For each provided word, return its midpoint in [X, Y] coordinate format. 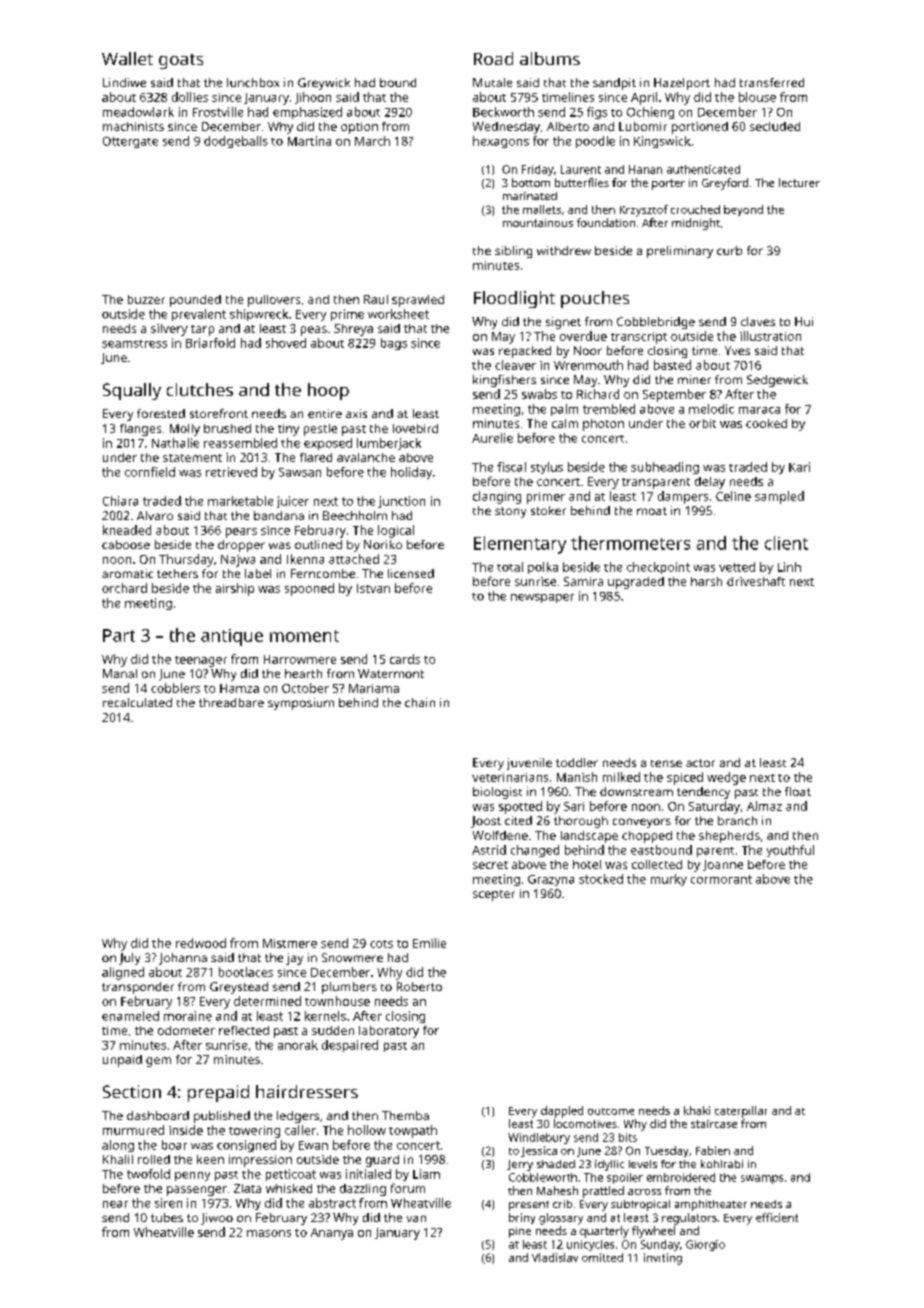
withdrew [564, 250]
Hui [804, 321]
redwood [201, 943]
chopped [647, 837]
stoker [548, 510]
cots [381, 944]
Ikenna [305, 559]
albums [550, 58]
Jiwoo [217, 1219]
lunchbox [253, 82]
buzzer [146, 299]
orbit [702, 423]
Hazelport [682, 84]
